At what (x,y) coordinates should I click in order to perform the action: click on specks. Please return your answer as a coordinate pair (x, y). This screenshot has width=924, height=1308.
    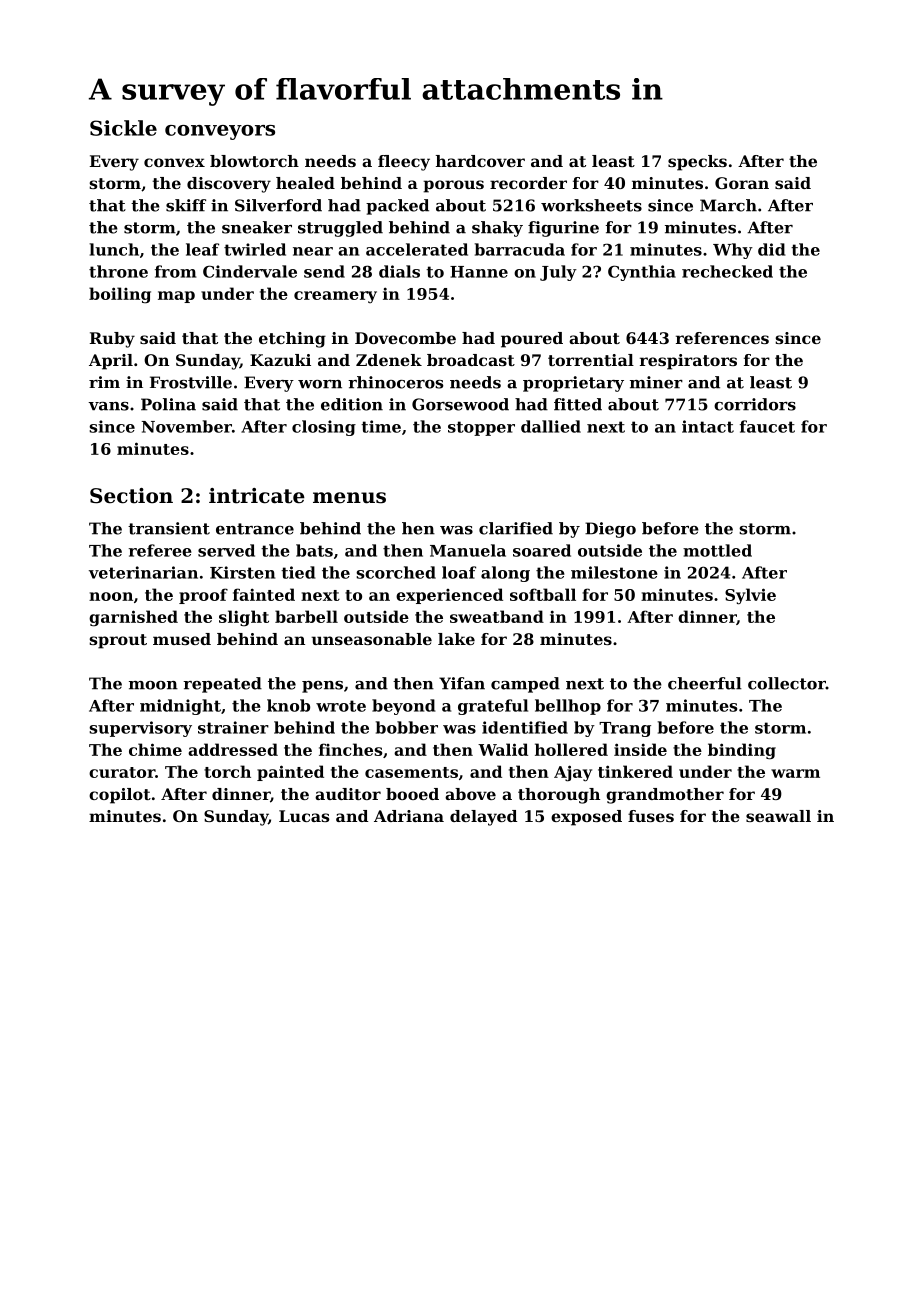
    Looking at the image, I should click on (697, 163).
